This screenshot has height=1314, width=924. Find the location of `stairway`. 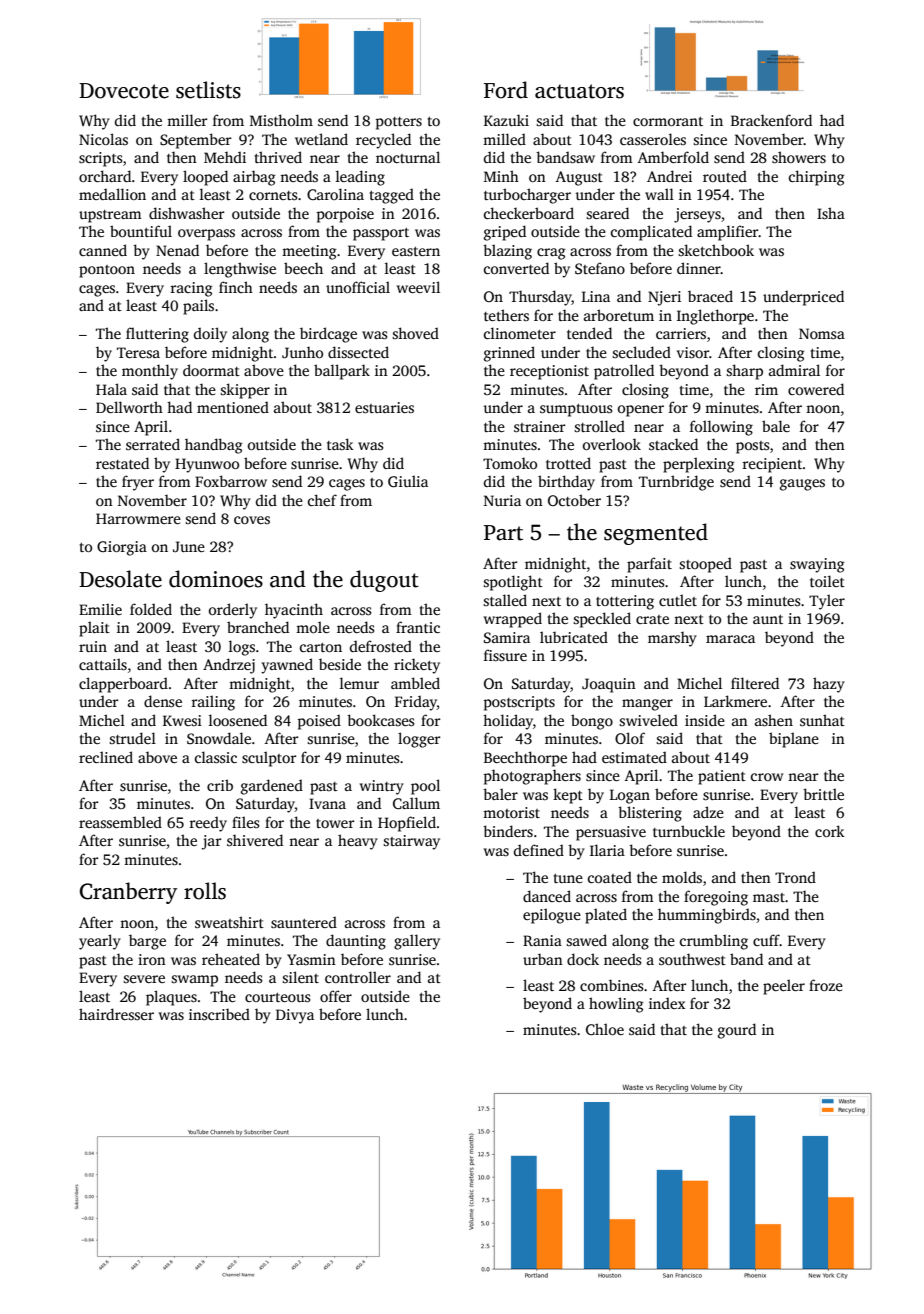

stairway is located at coordinates (411, 842).
